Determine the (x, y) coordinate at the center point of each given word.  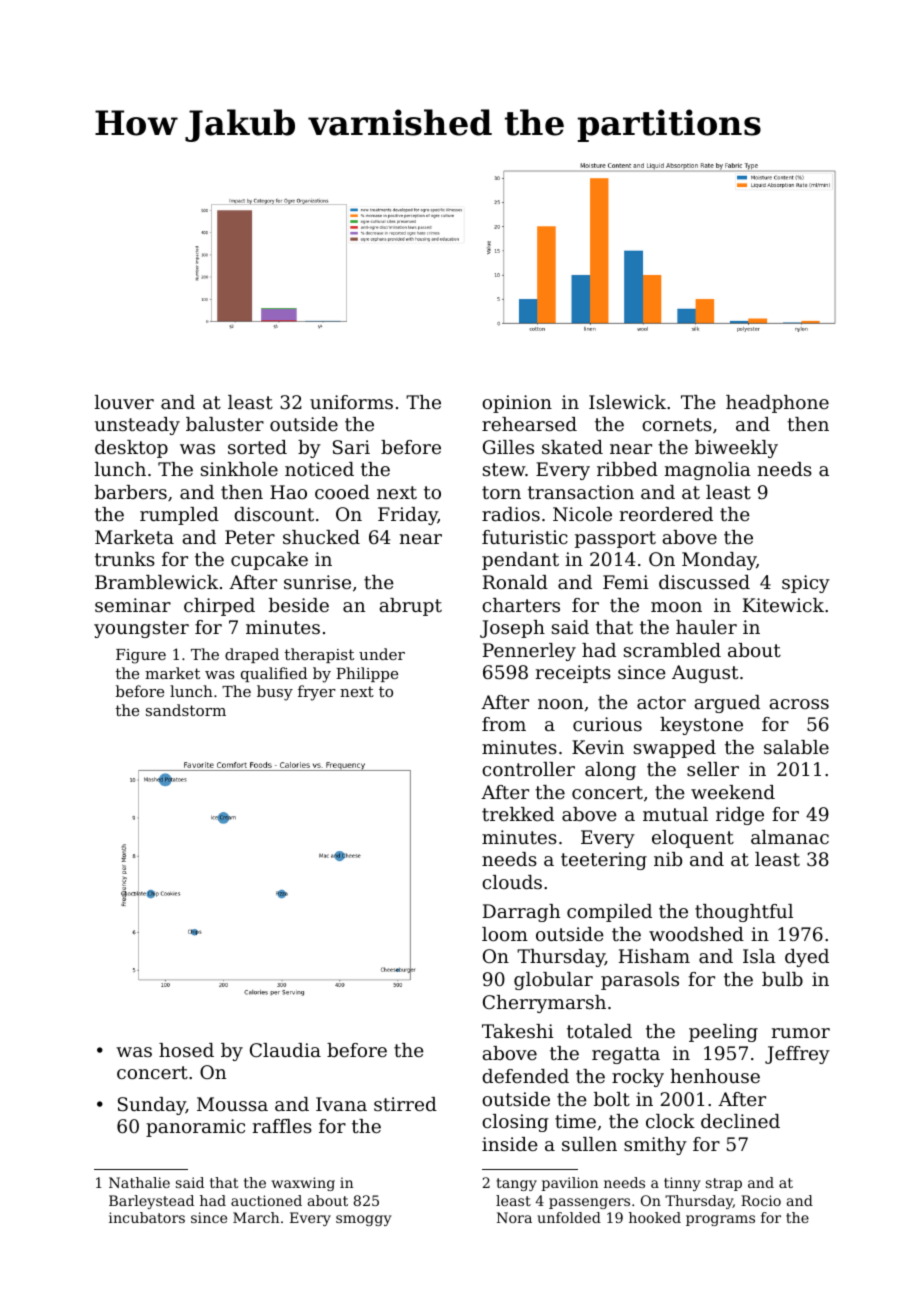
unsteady (137, 426)
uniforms (351, 402)
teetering (604, 861)
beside (299, 605)
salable (796, 747)
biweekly (736, 449)
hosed (186, 1050)
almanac (790, 837)
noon (560, 704)
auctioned (266, 1200)
